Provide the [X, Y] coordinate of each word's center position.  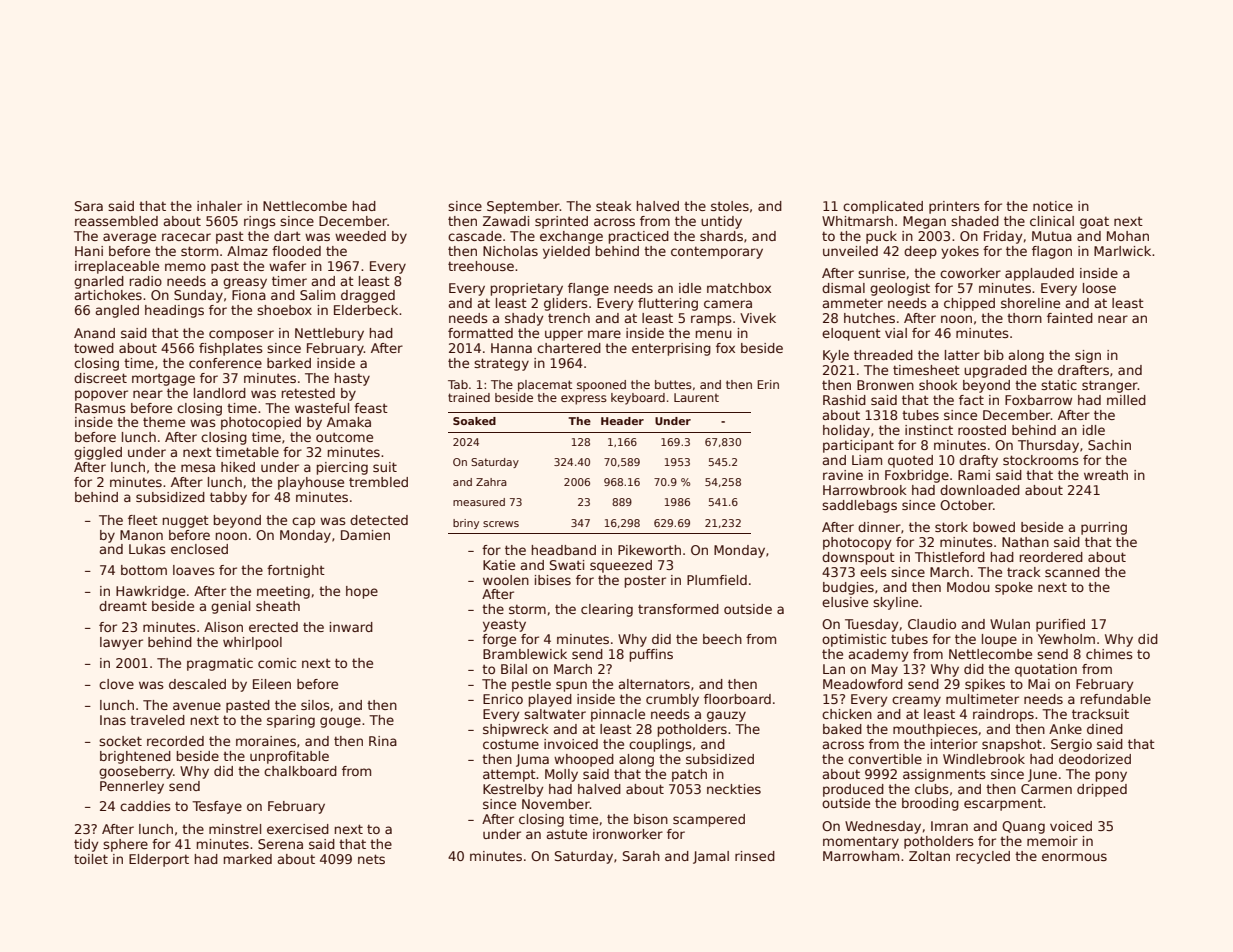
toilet [91, 859]
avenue [197, 706]
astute [566, 834]
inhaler [219, 206]
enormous [1074, 857]
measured [479, 502]
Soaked [474, 421]
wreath [1106, 475]
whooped [584, 760]
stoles [730, 206]
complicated [883, 207]
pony [1111, 776]
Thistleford [950, 557]
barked [289, 363]
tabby [228, 498]
